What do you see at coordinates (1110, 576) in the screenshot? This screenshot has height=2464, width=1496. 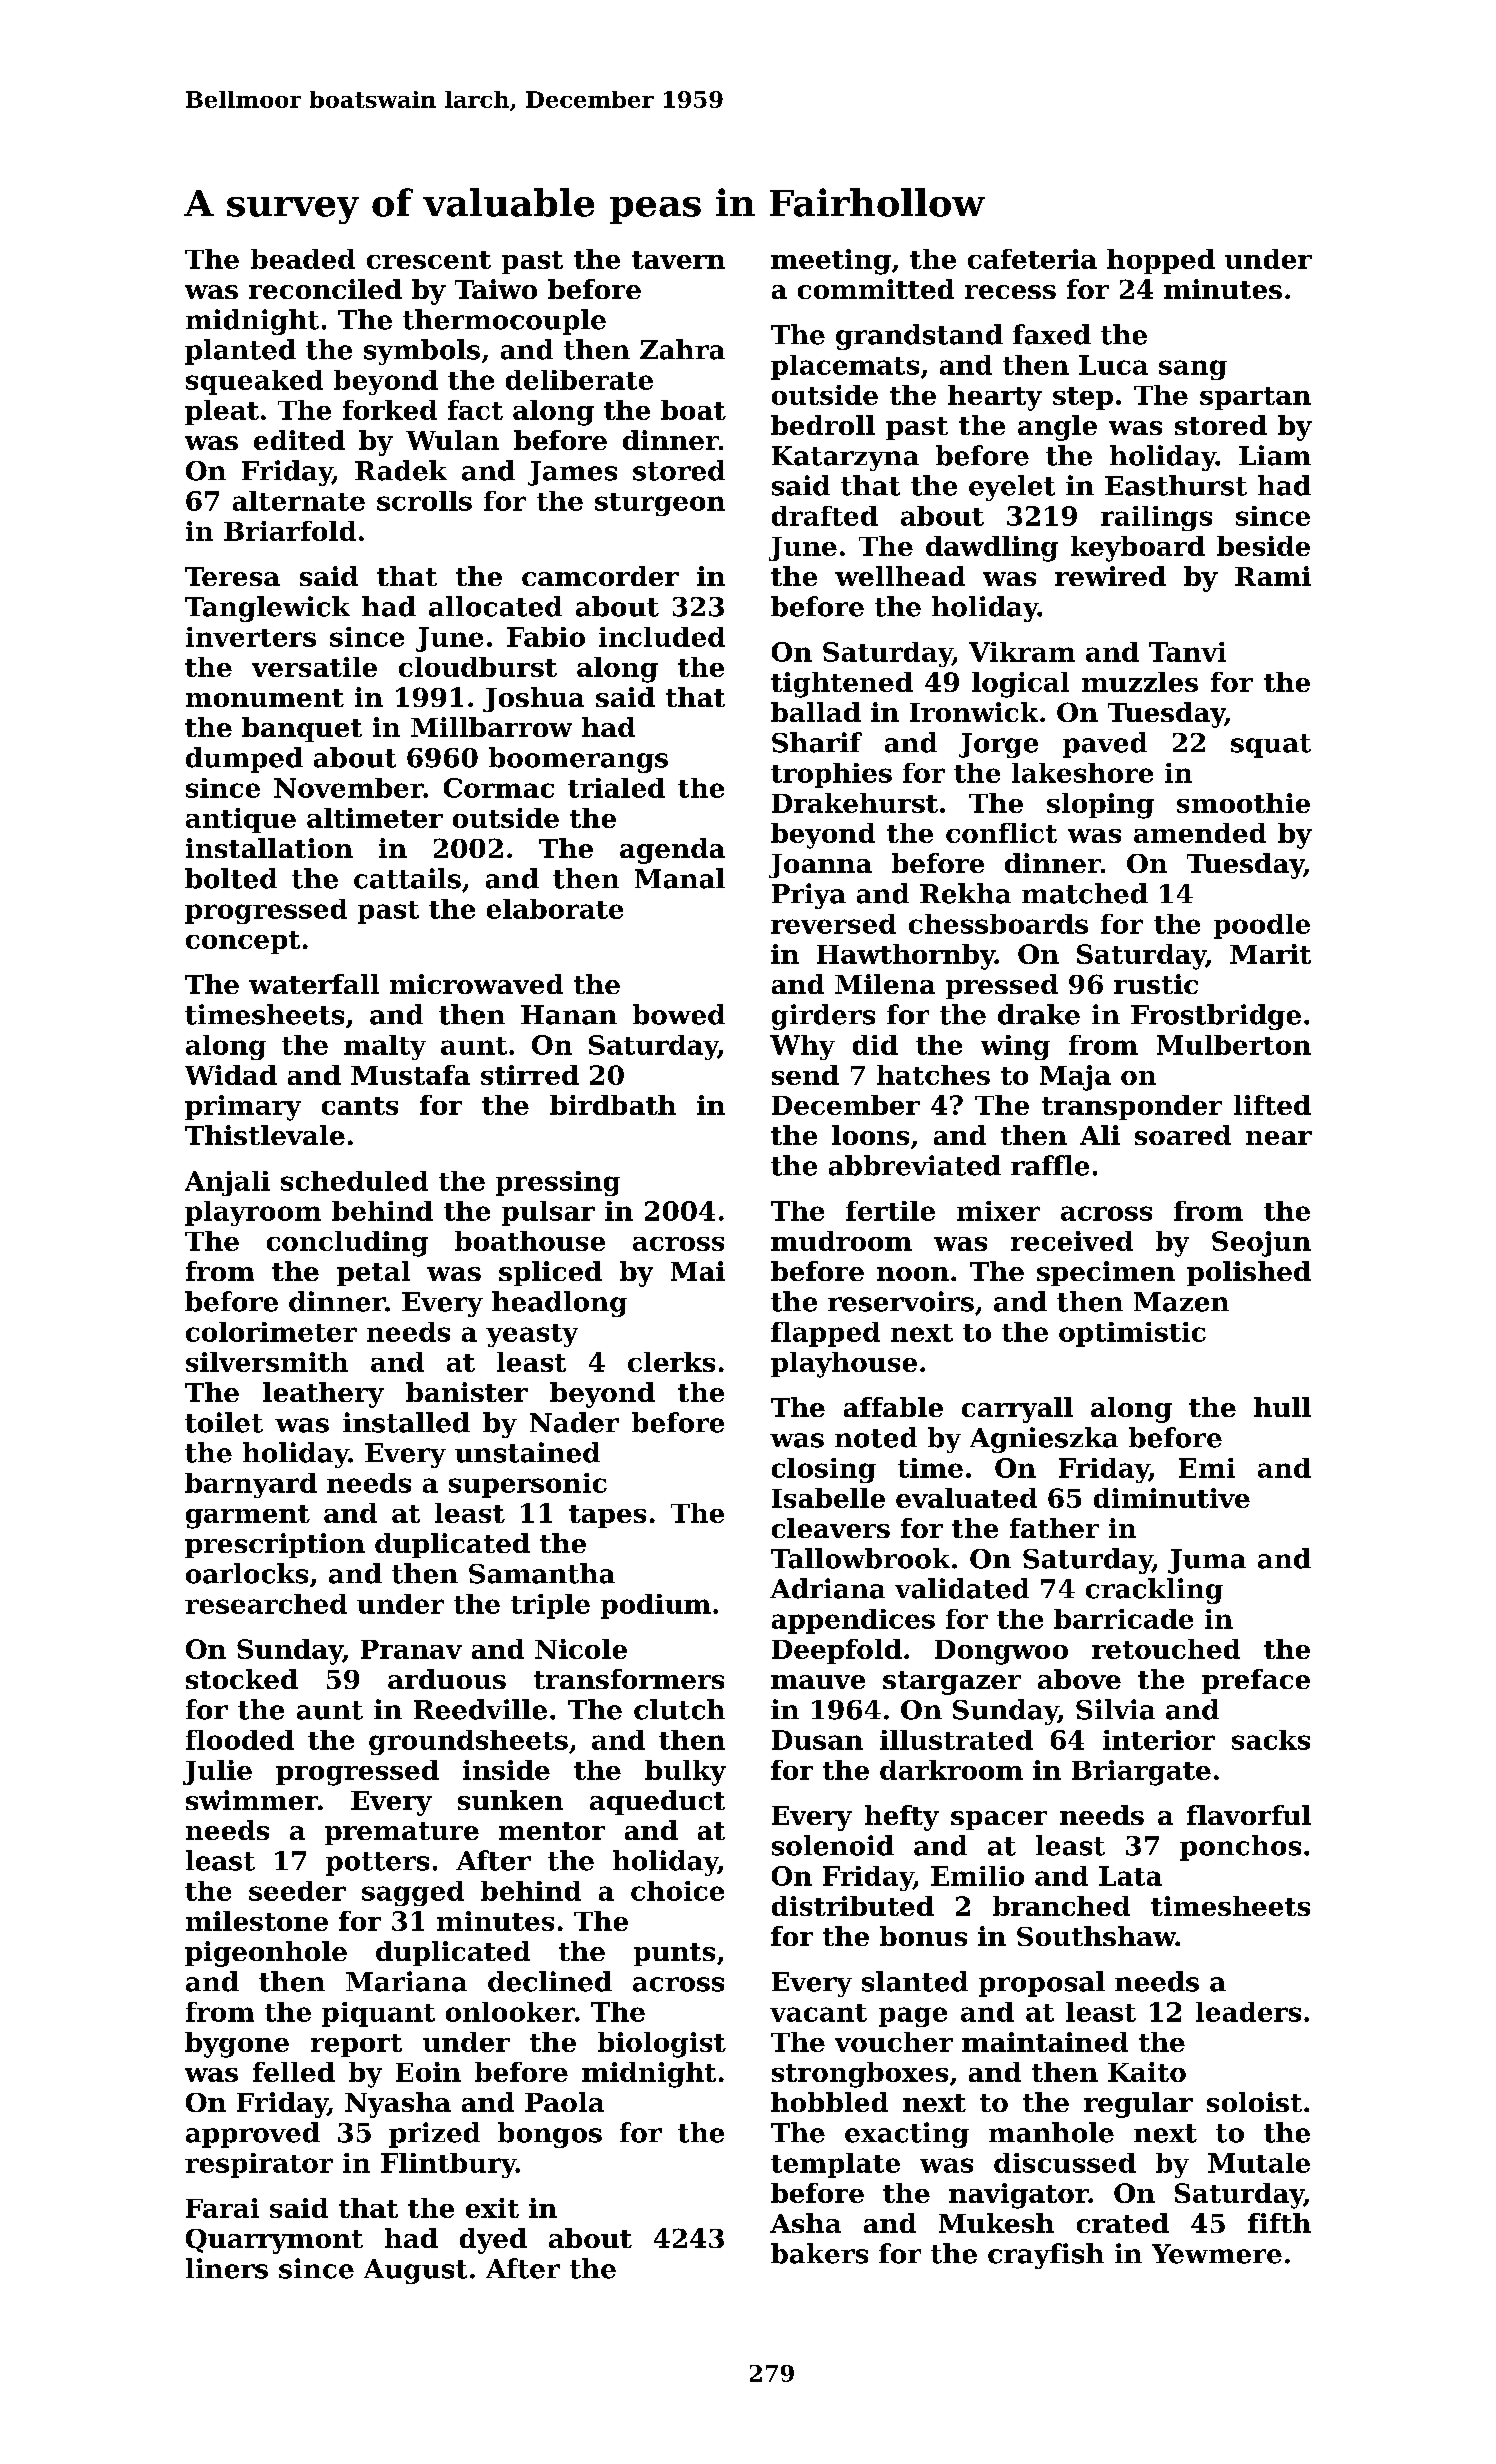 I see `rewired` at bounding box center [1110, 576].
